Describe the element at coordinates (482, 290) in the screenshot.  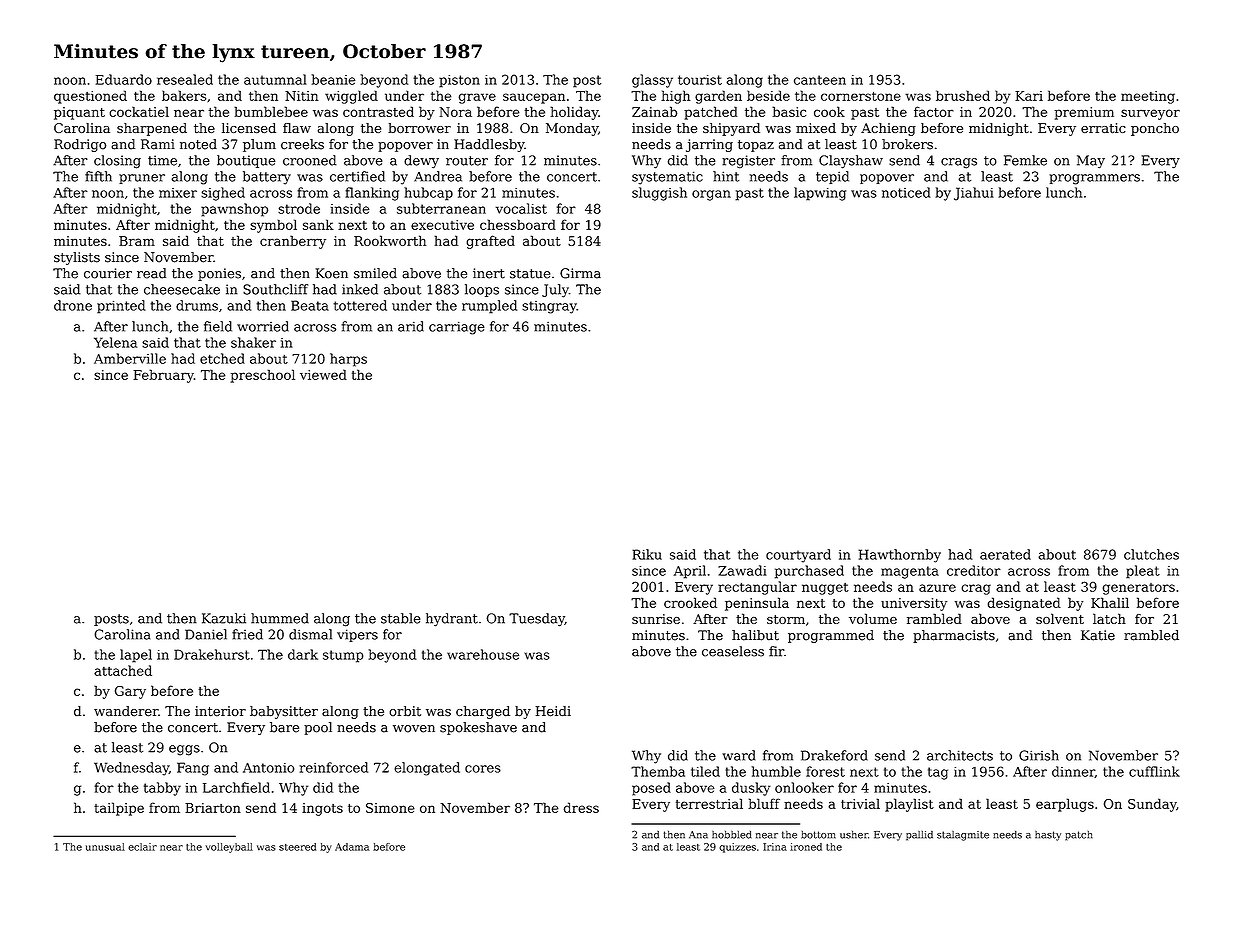
I see `loops` at that location.
